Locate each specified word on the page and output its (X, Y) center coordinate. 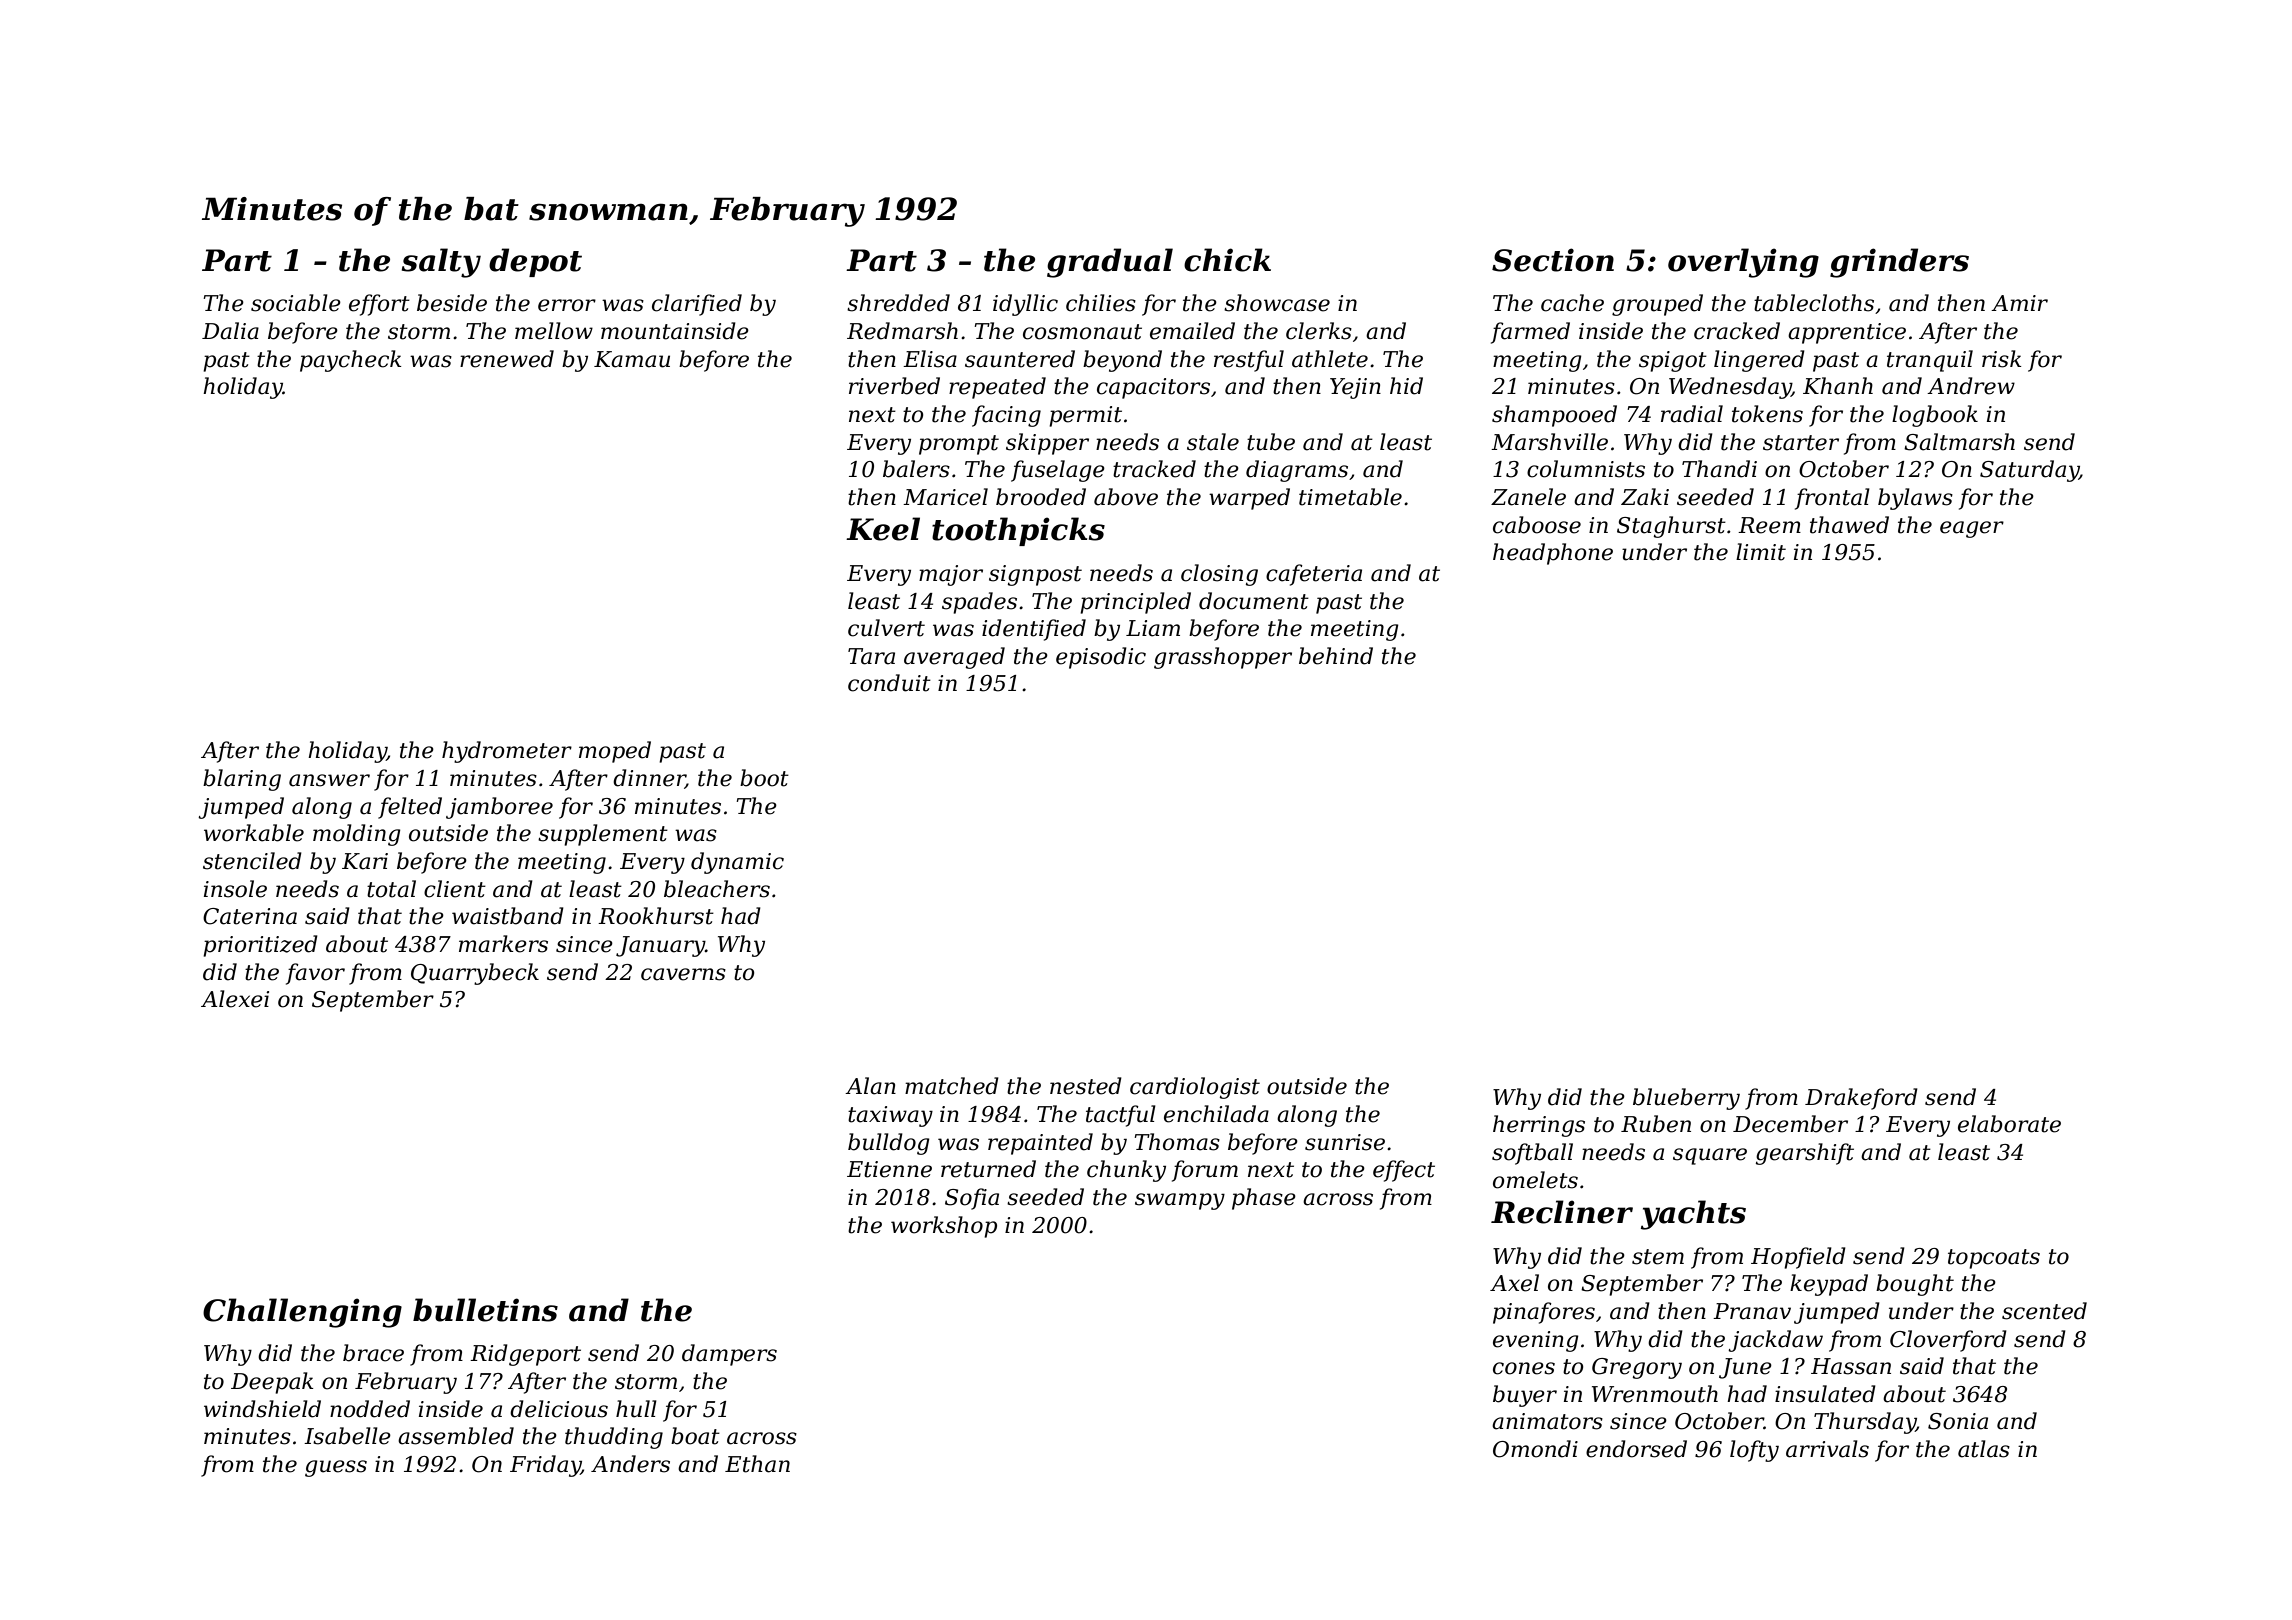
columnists (1586, 469)
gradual (1110, 263)
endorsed (1636, 1449)
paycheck (351, 361)
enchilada (1216, 1114)
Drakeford (1861, 1099)
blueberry (1686, 1099)
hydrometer (507, 752)
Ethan (757, 1464)
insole (235, 889)
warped (1249, 499)
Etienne (889, 1169)
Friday (545, 1466)
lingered (1759, 361)
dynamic (737, 863)
